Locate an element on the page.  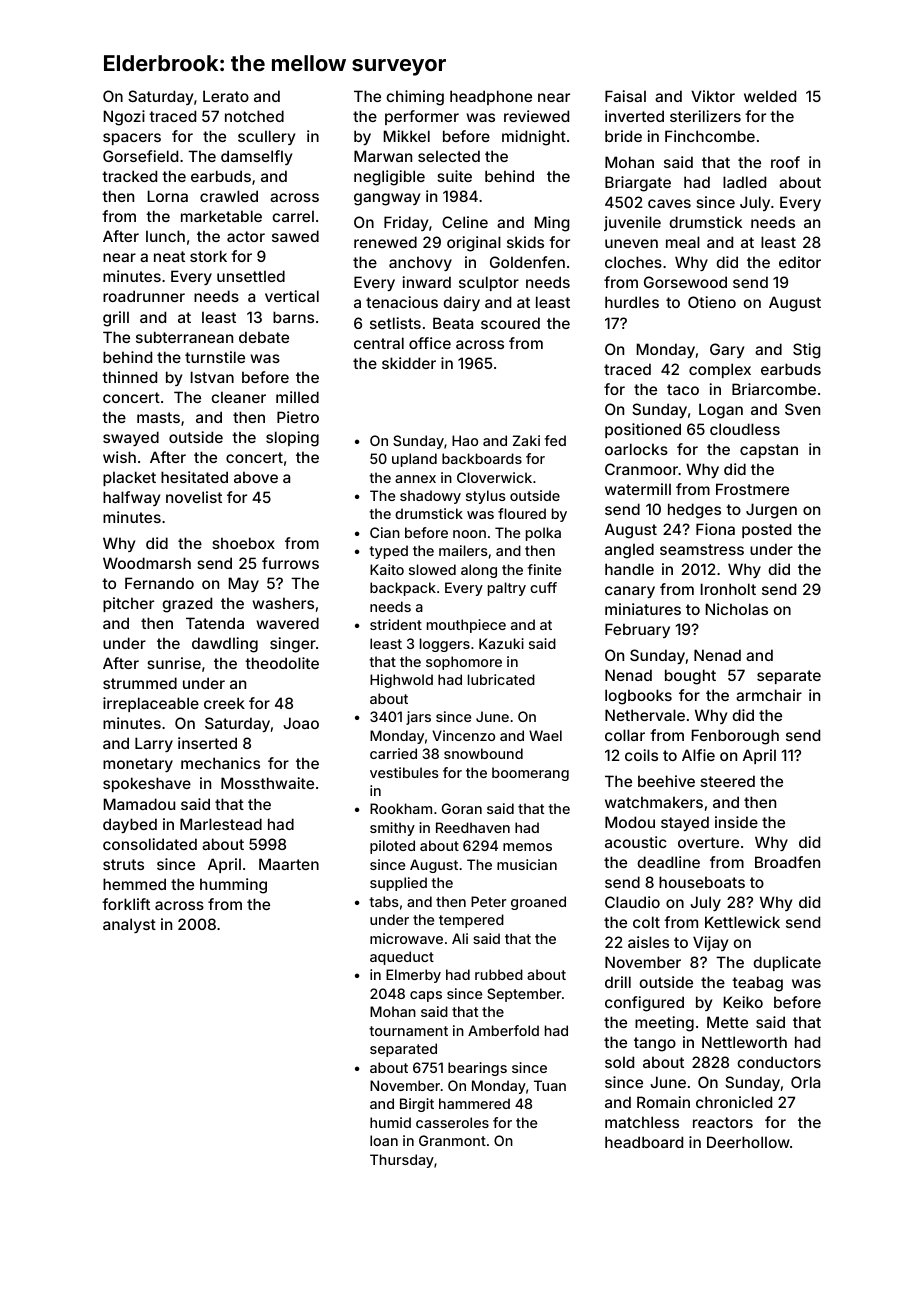
Deerhollow is located at coordinates (748, 1142).
